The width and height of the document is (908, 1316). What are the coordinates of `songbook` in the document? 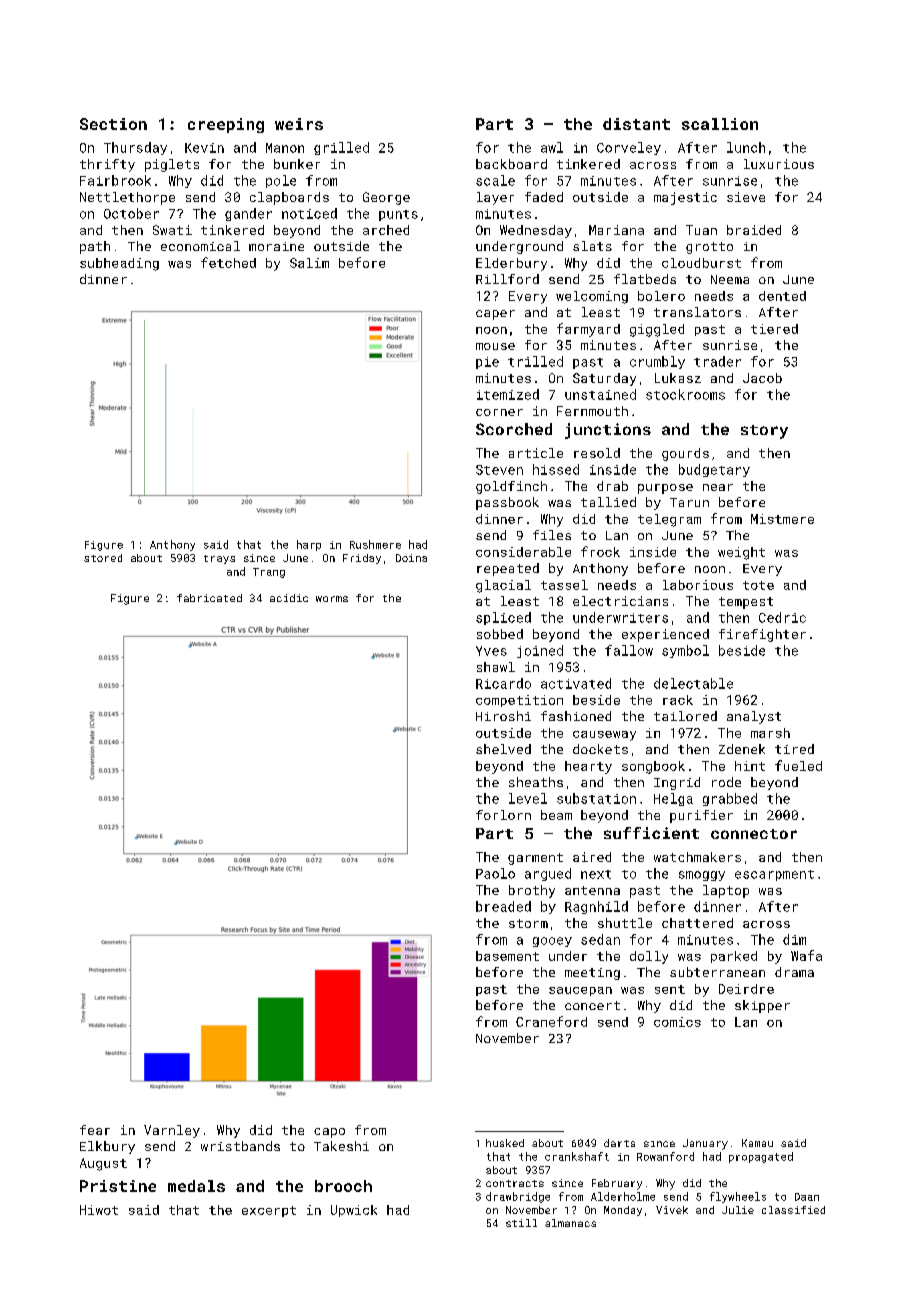 It's located at (653, 767).
